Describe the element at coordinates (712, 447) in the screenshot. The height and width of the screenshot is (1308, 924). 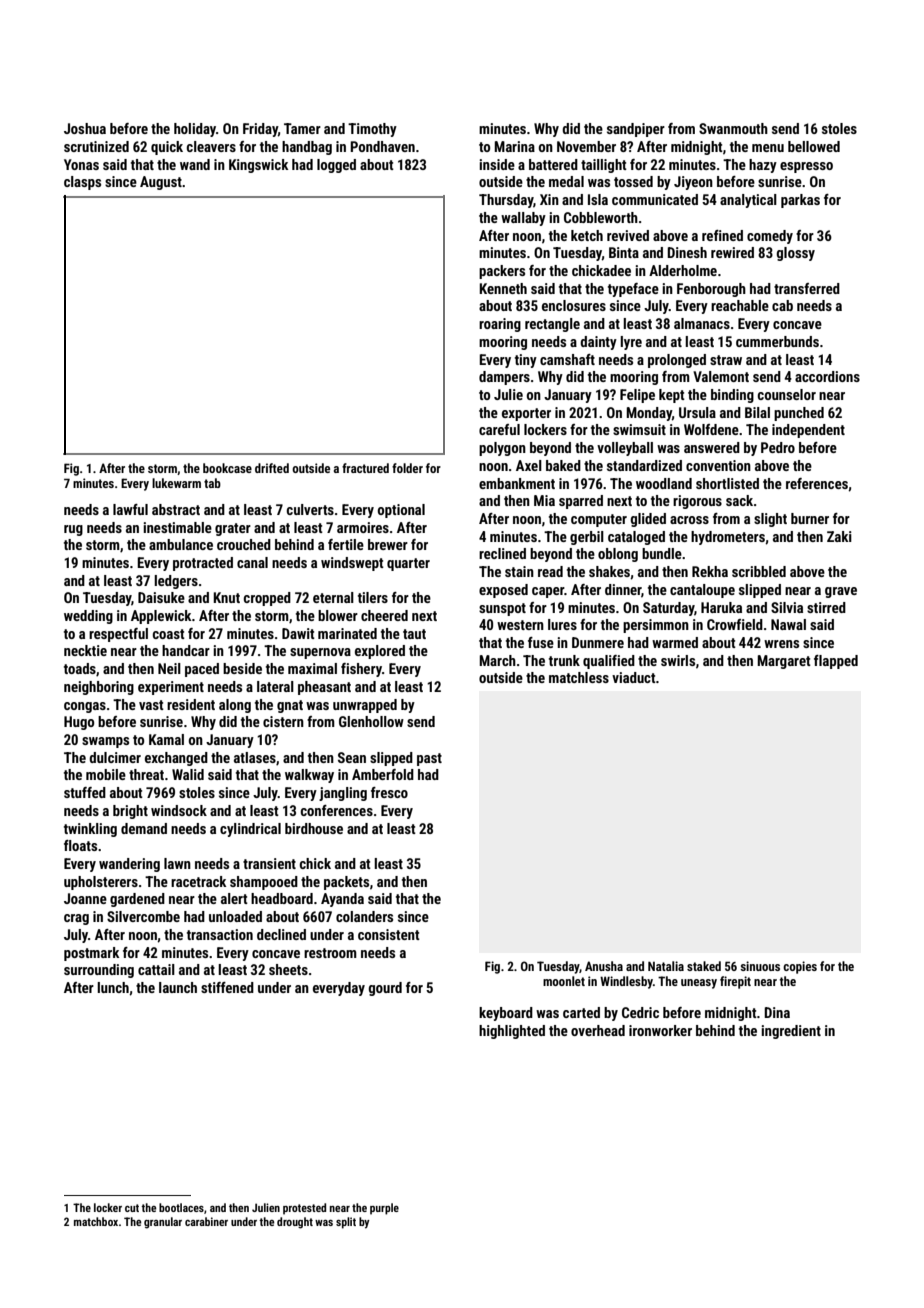
I see `answered` at that location.
